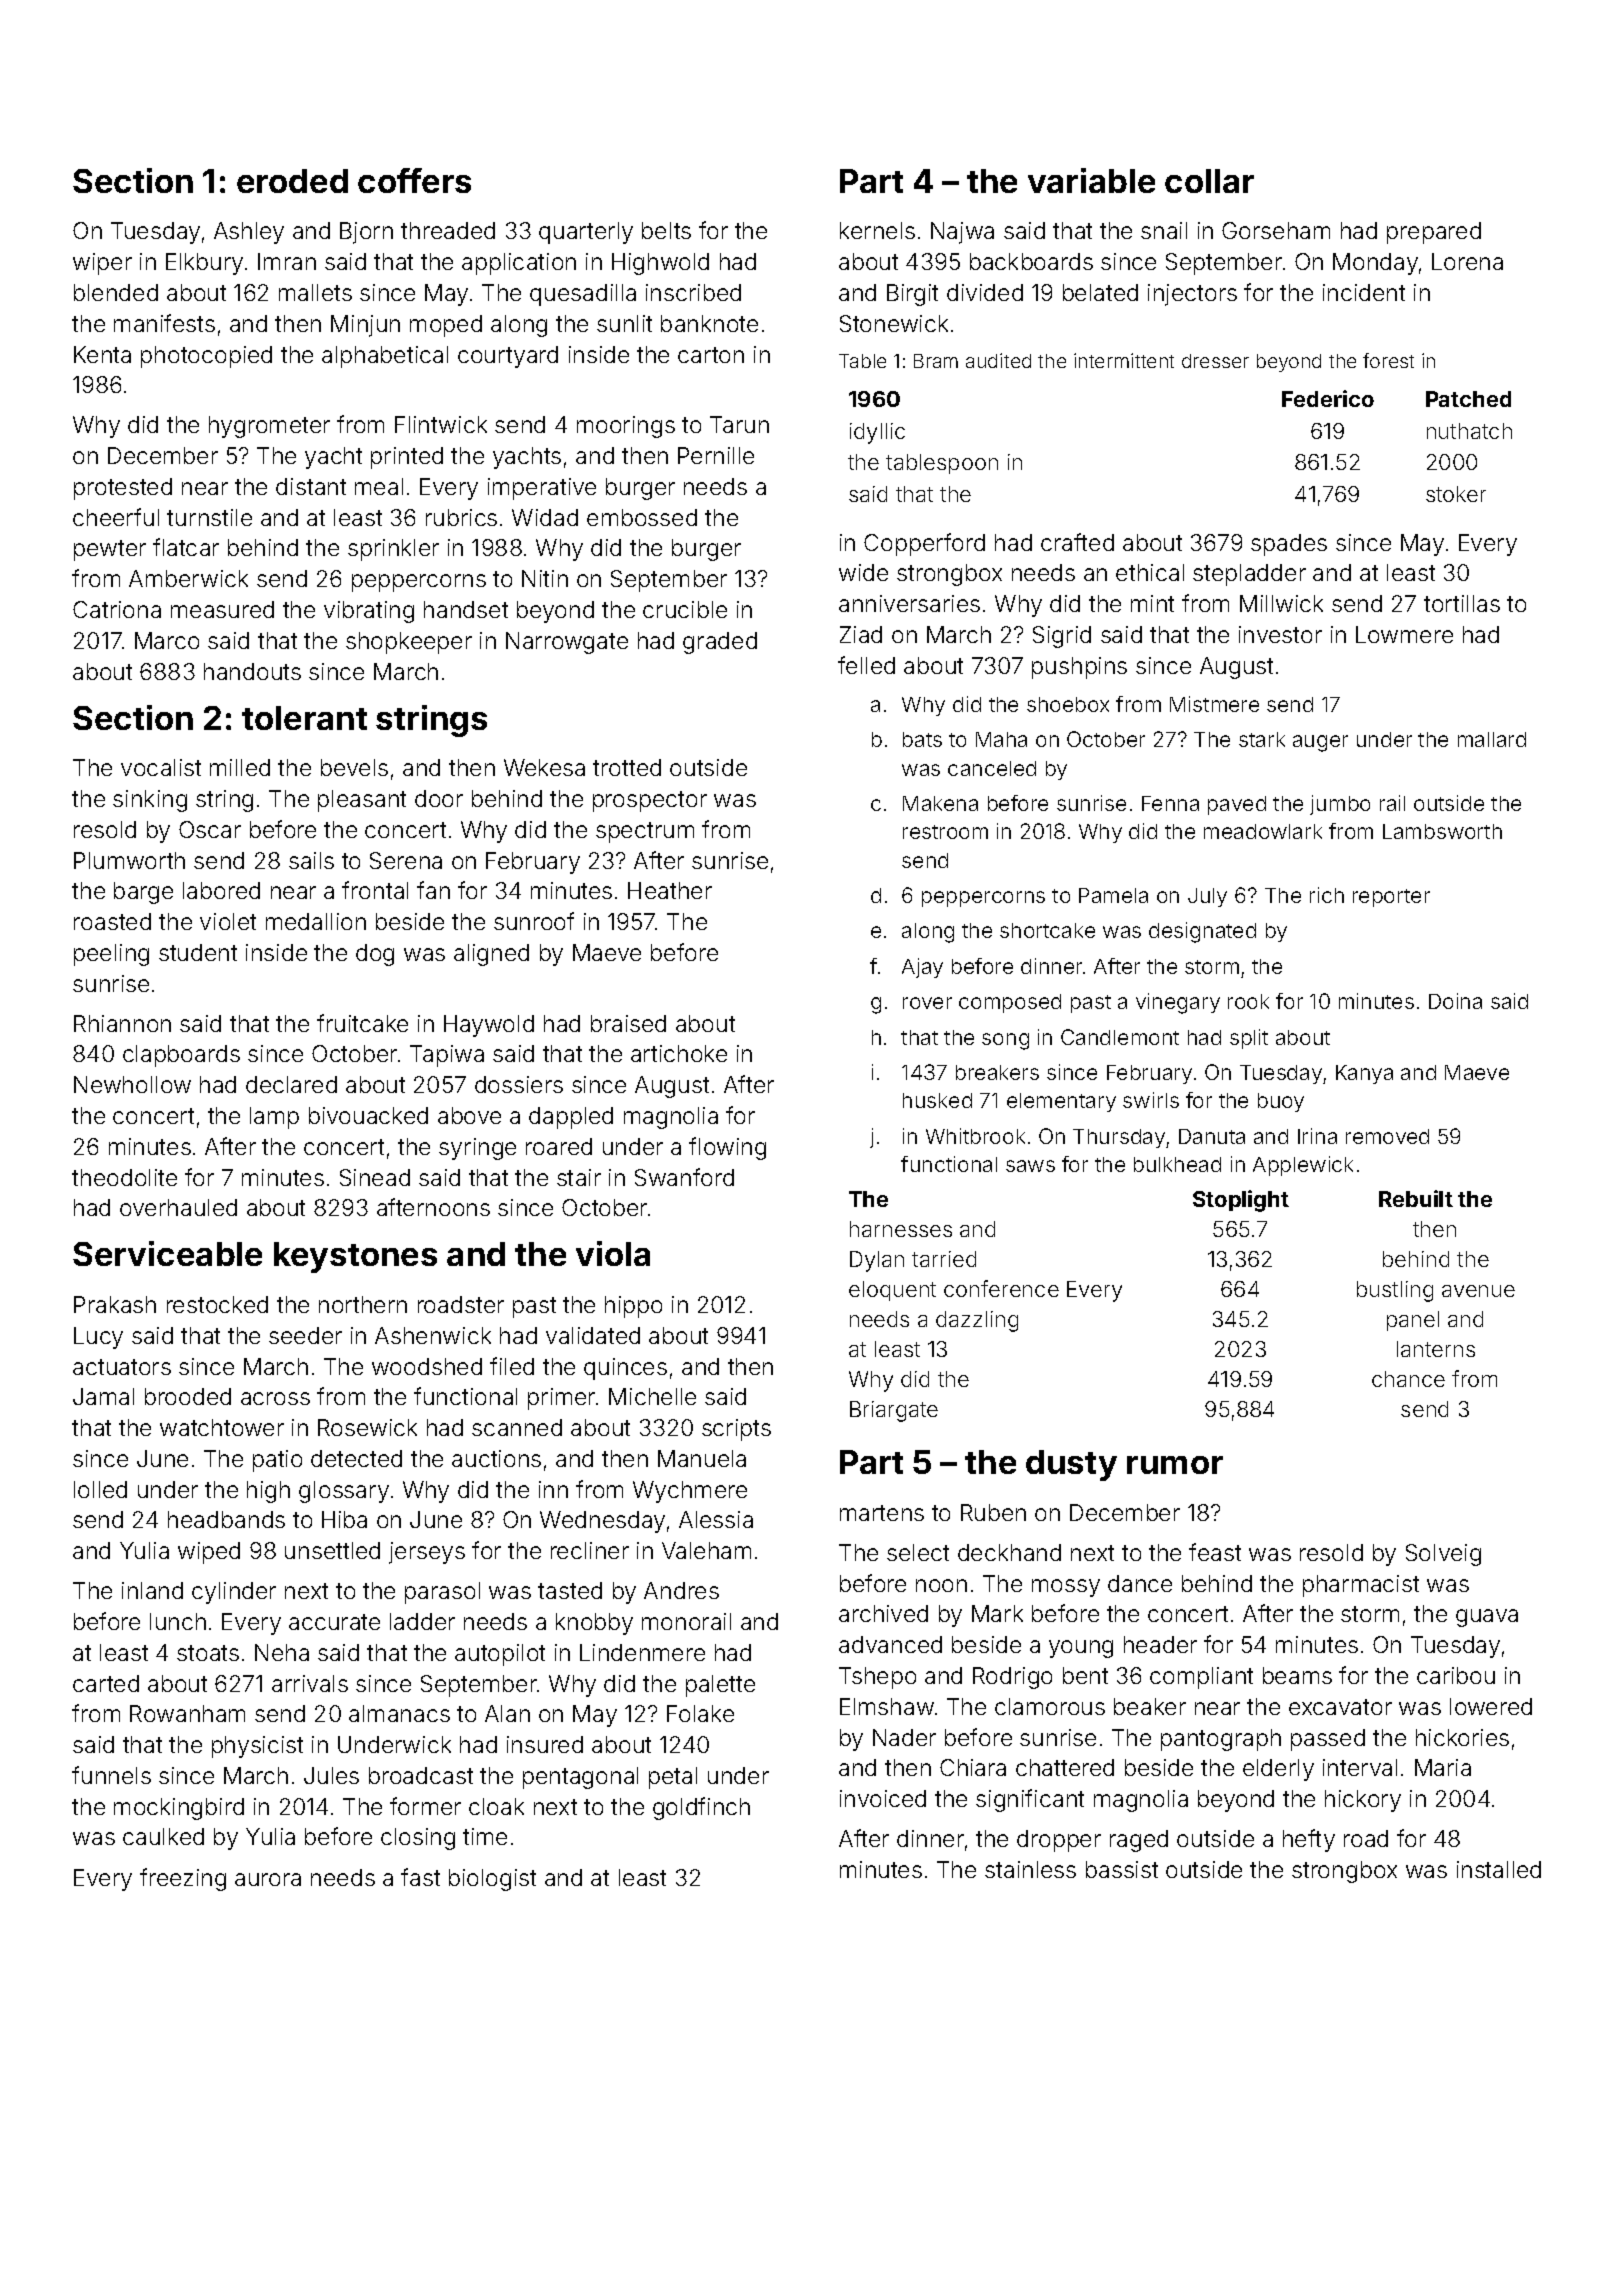  What do you see at coordinates (627, 767) in the page?
I see `trotted` at bounding box center [627, 767].
